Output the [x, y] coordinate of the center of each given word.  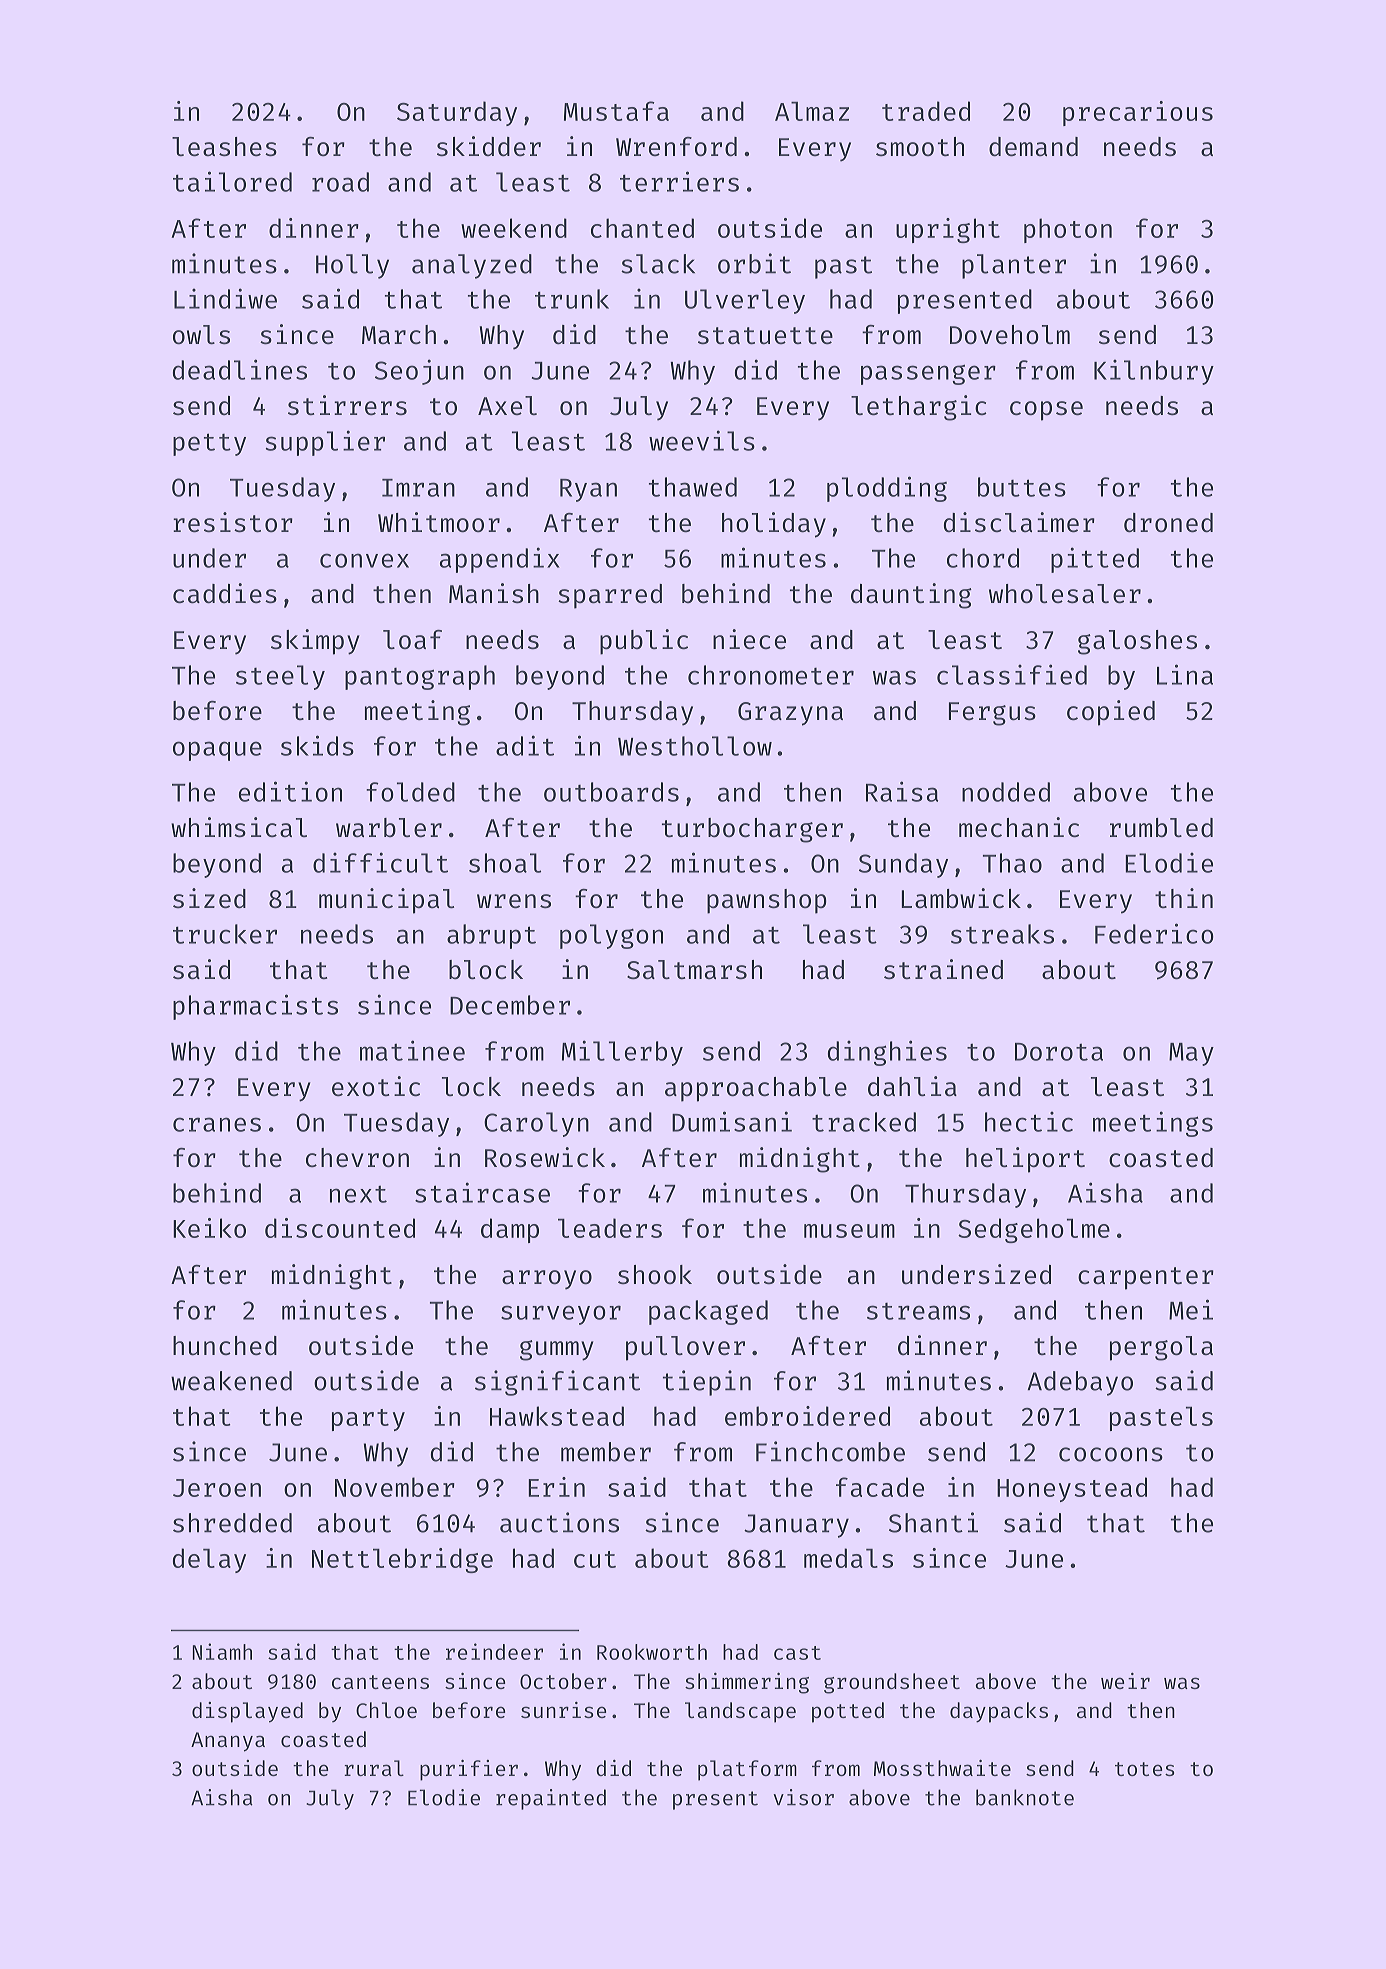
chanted [642, 228]
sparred [610, 596]
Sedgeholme [1034, 1230]
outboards [611, 792]
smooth [920, 147]
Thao [1012, 863]
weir [1125, 1681]
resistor [233, 522]
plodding [887, 489]
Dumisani [732, 1121]
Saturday [457, 113]
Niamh [222, 1651]
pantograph [420, 677]
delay [209, 1560]
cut [595, 1559]
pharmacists [255, 1007]
